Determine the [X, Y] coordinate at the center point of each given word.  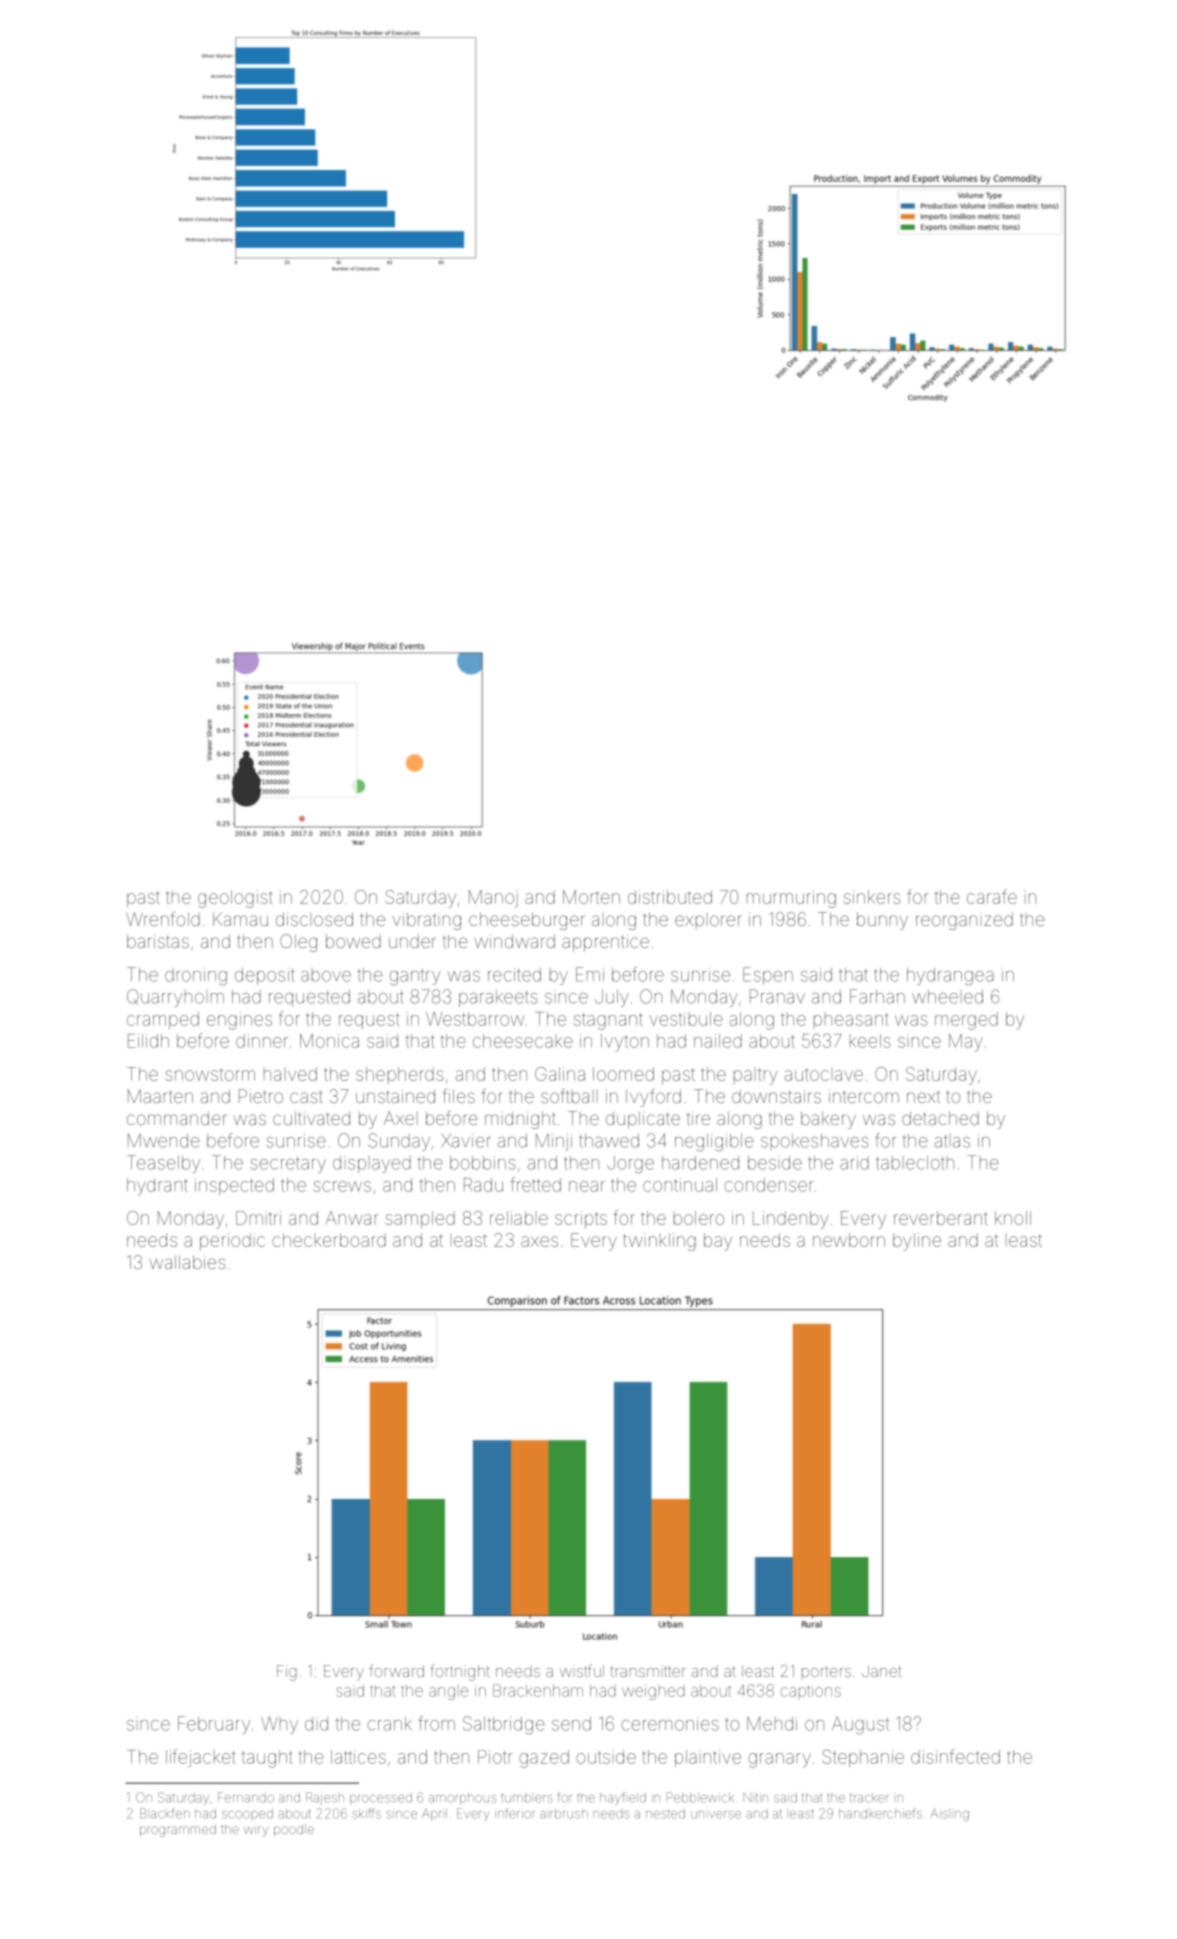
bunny [882, 921]
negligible [714, 1143]
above [326, 976]
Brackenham [538, 1690]
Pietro [261, 1096]
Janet [881, 1671]
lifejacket [201, 1758]
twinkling [659, 1242]
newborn [849, 1240]
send [571, 1724]
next [923, 1097]
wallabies [187, 1262]
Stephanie [863, 1758]
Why [279, 1725]
